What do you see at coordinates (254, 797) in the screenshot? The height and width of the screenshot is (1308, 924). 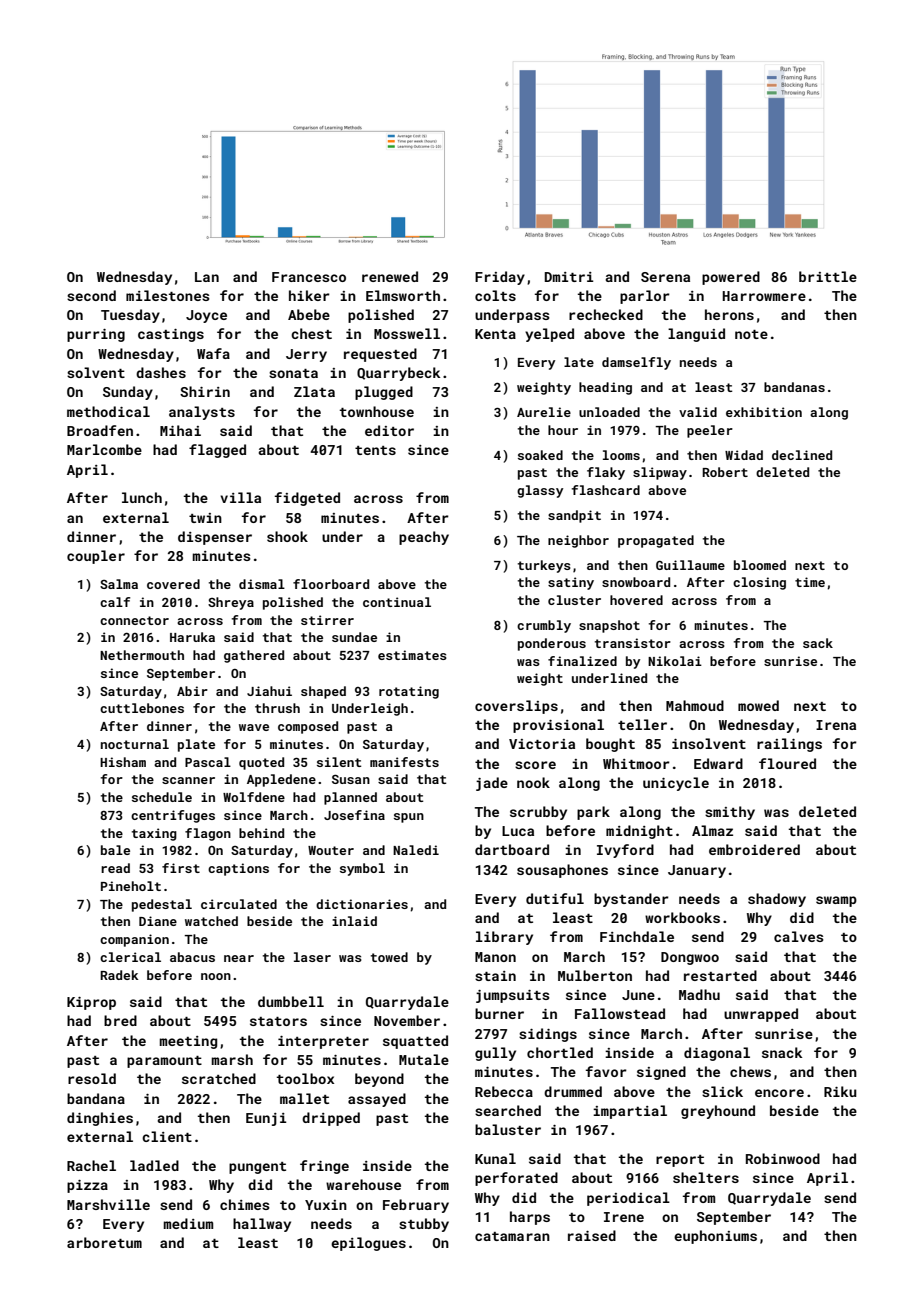 I see `Wolfdene` at bounding box center [254, 797].
